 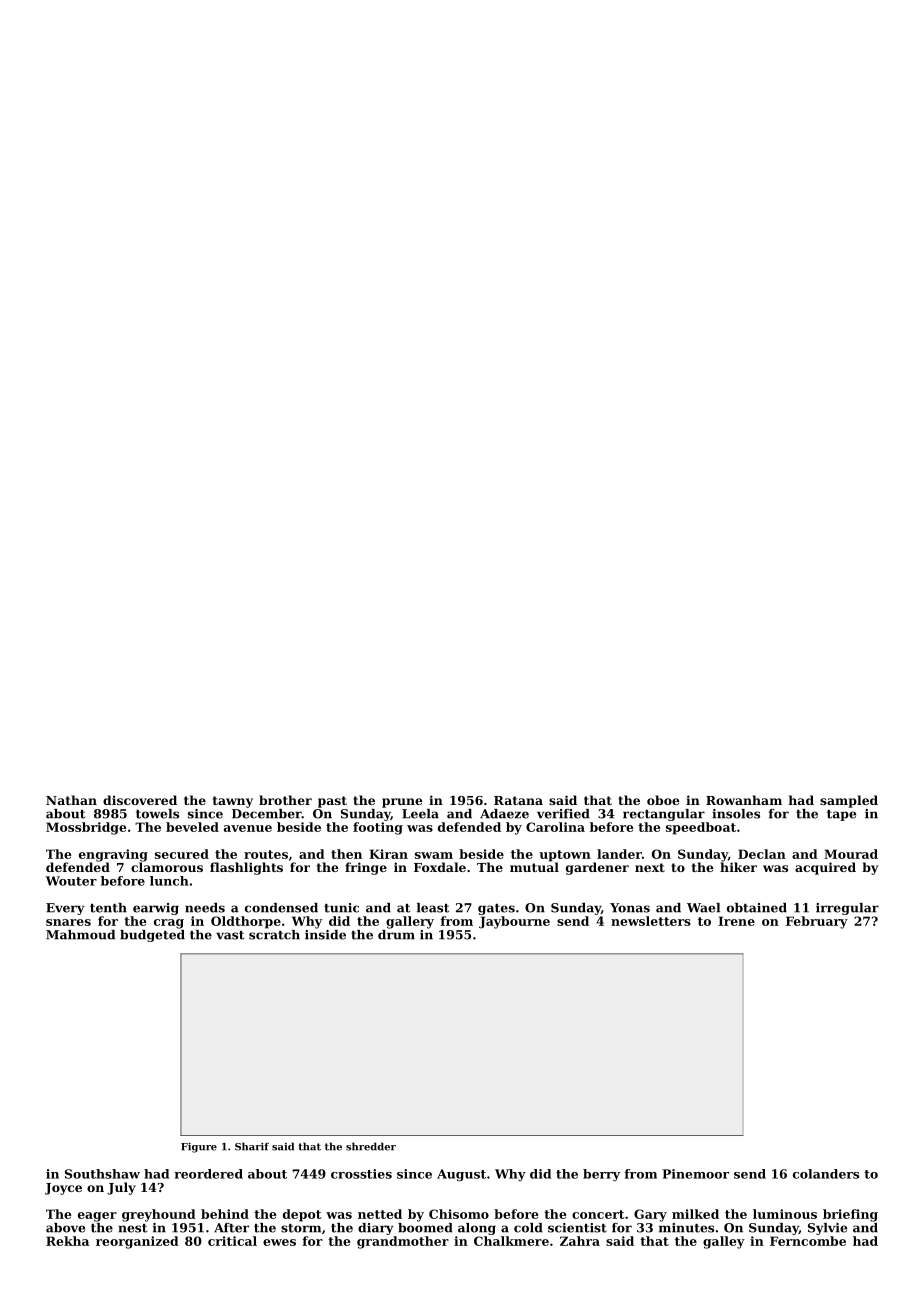 I want to click on eager, so click(x=97, y=1217).
